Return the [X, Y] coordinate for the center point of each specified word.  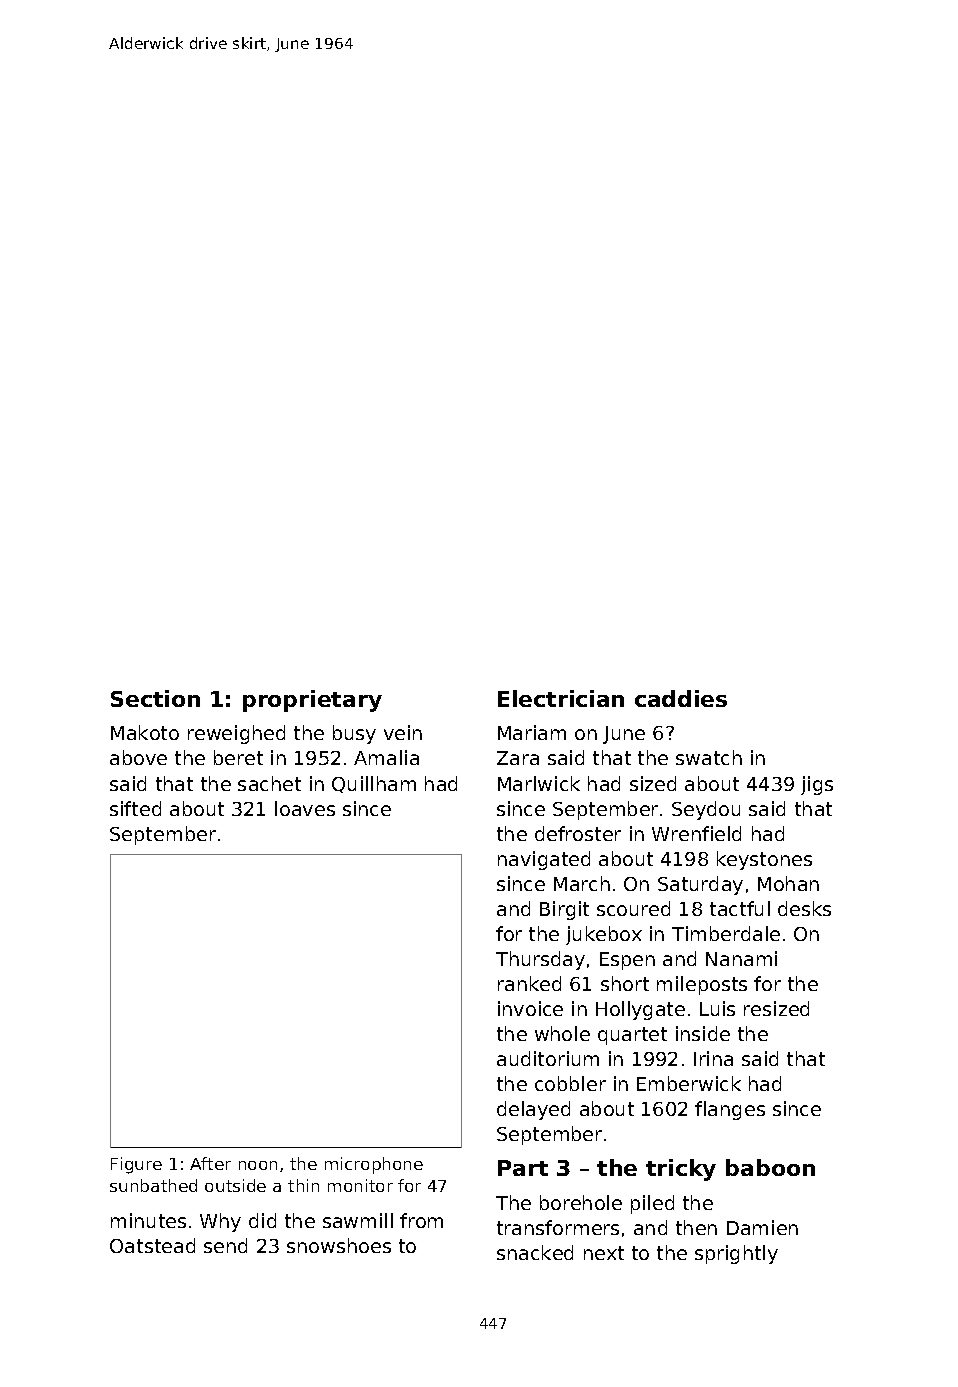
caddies [681, 698]
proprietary [312, 701]
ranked [529, 983]
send [225, 1245]
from [421, 1220]
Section [155, 698]
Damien [762, 1227]
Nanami [741, 958]
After [210, 1163]
